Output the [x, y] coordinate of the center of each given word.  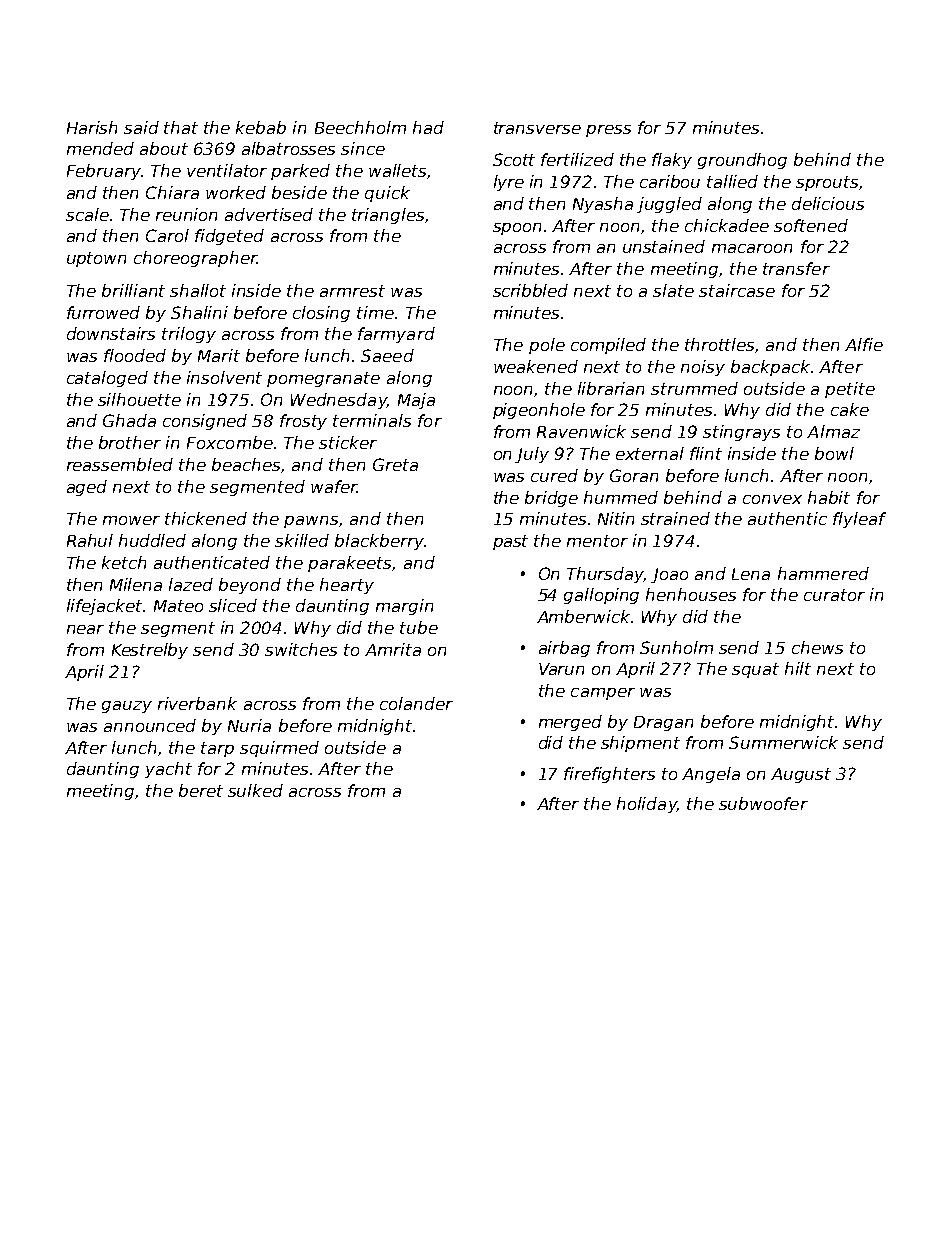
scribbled [530, 290]
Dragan [663, 723]
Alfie [864, 344]
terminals [372, 420]
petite [850, 390]
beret [201, 790]
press [608, 131]
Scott [514, 159]
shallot [198, 290]
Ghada [129, 420]
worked [236, 192]
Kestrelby [150, 651]
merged [570, 723]
